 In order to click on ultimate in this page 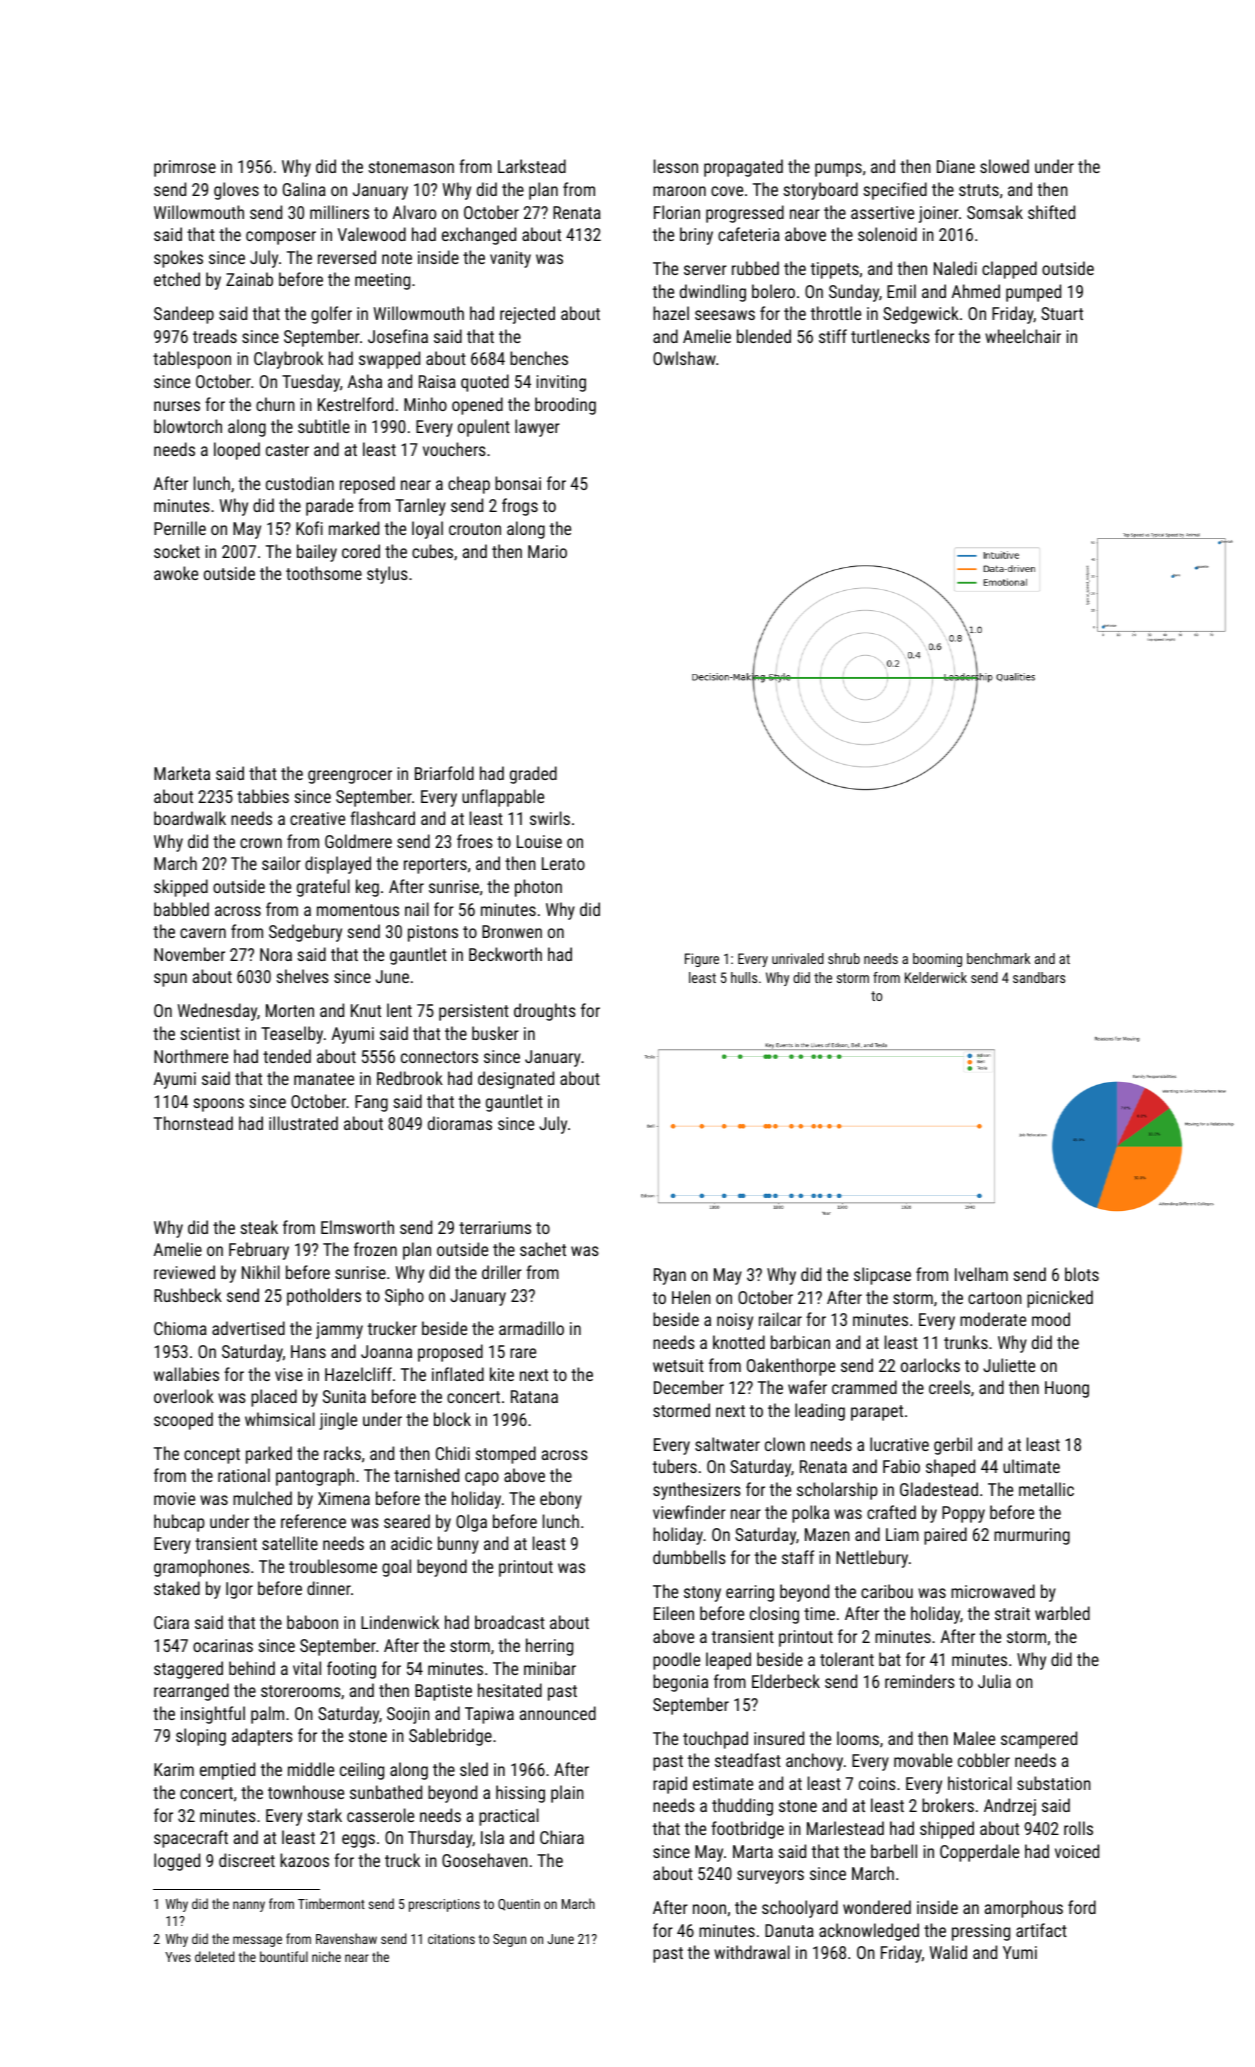, I will do `click(1031, 1466)`.
